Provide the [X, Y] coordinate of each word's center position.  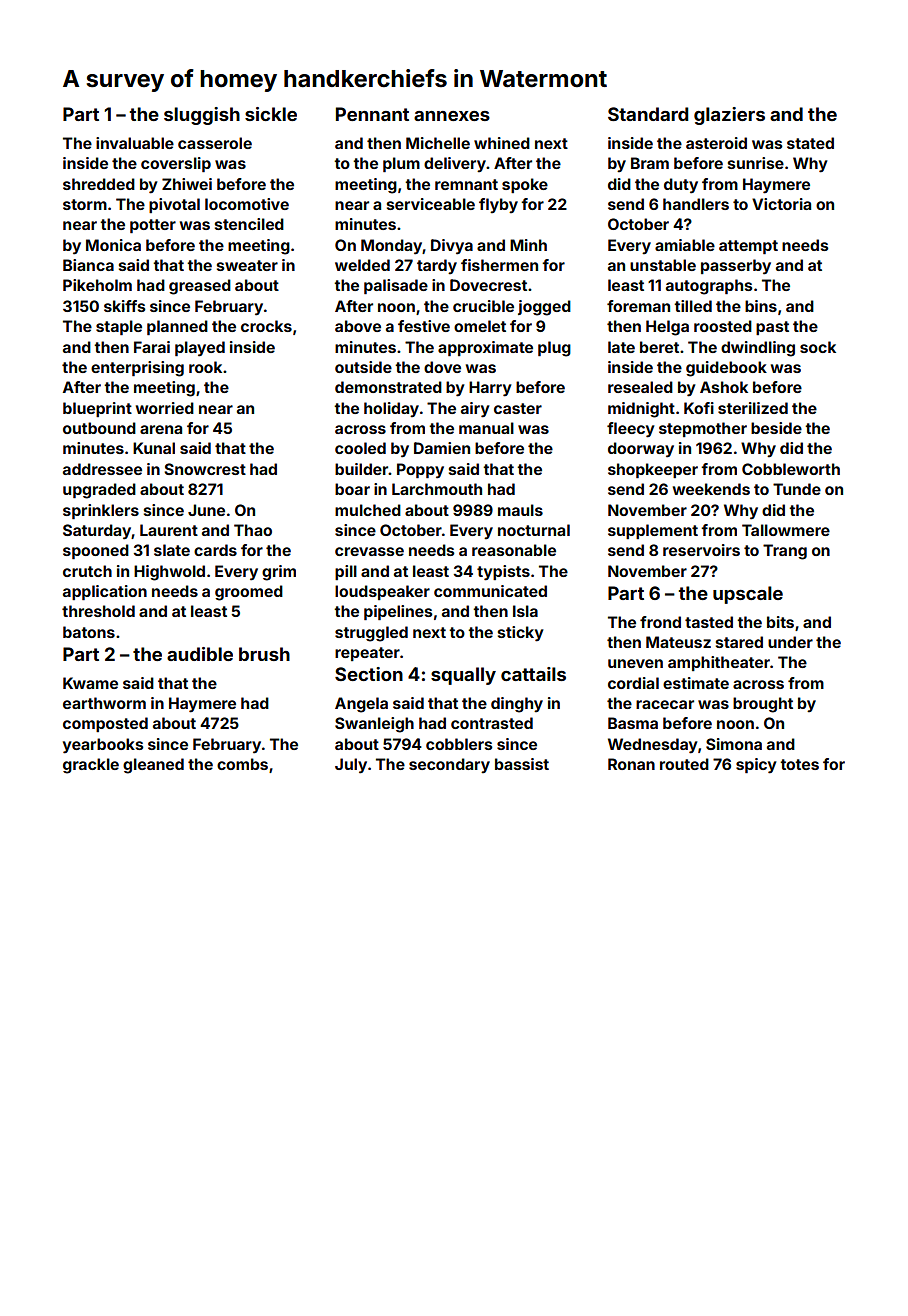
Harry [490, 389]
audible [200, 654]
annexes [452, 116]
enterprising [137, 369]
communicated [490, 591]
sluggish [202, 116]
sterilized [753, 408]
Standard [648, 114]
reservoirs [701, 550]
